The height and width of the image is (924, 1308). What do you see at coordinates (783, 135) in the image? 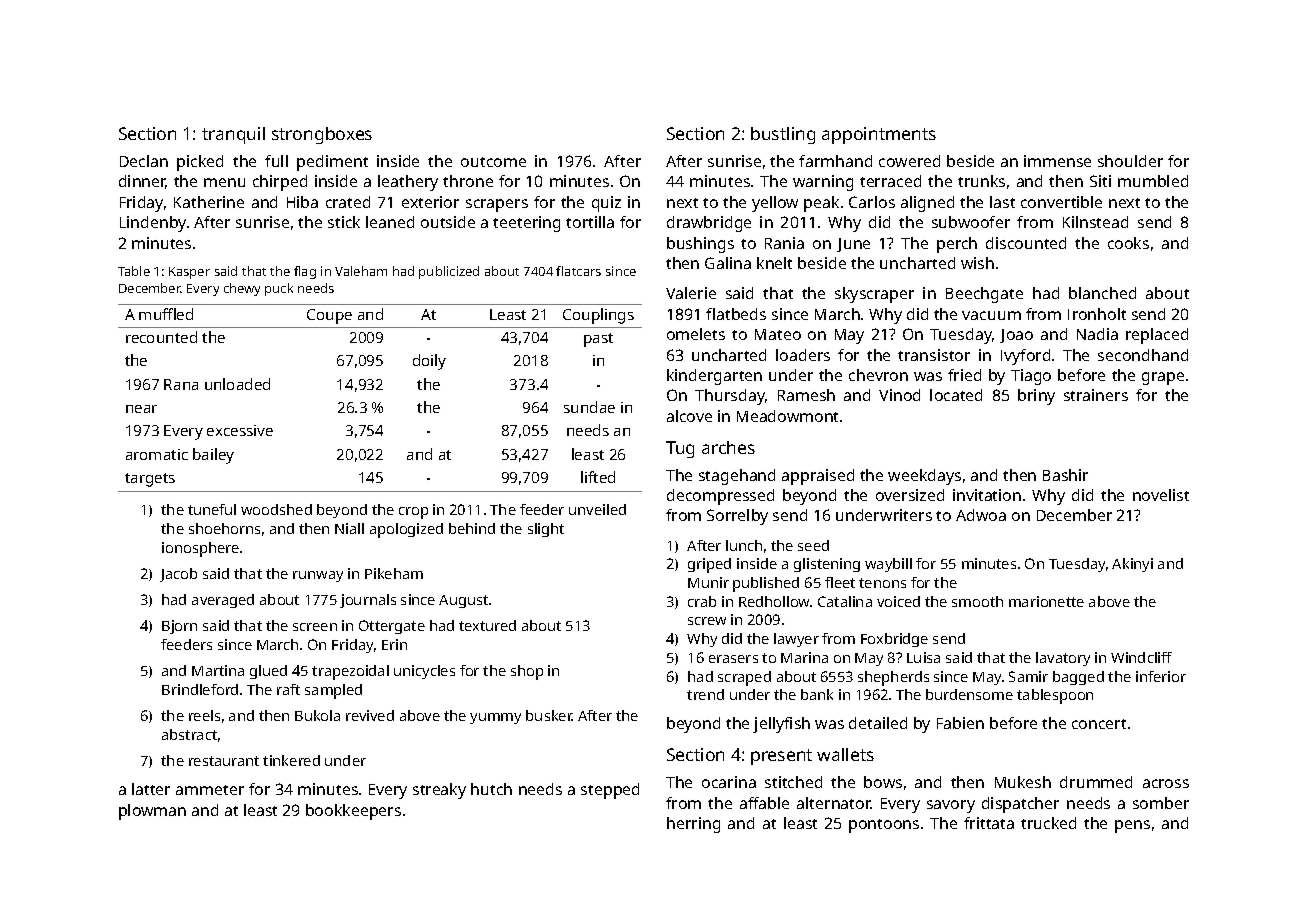
I see `bustling` at bounding box center [783, 135].
